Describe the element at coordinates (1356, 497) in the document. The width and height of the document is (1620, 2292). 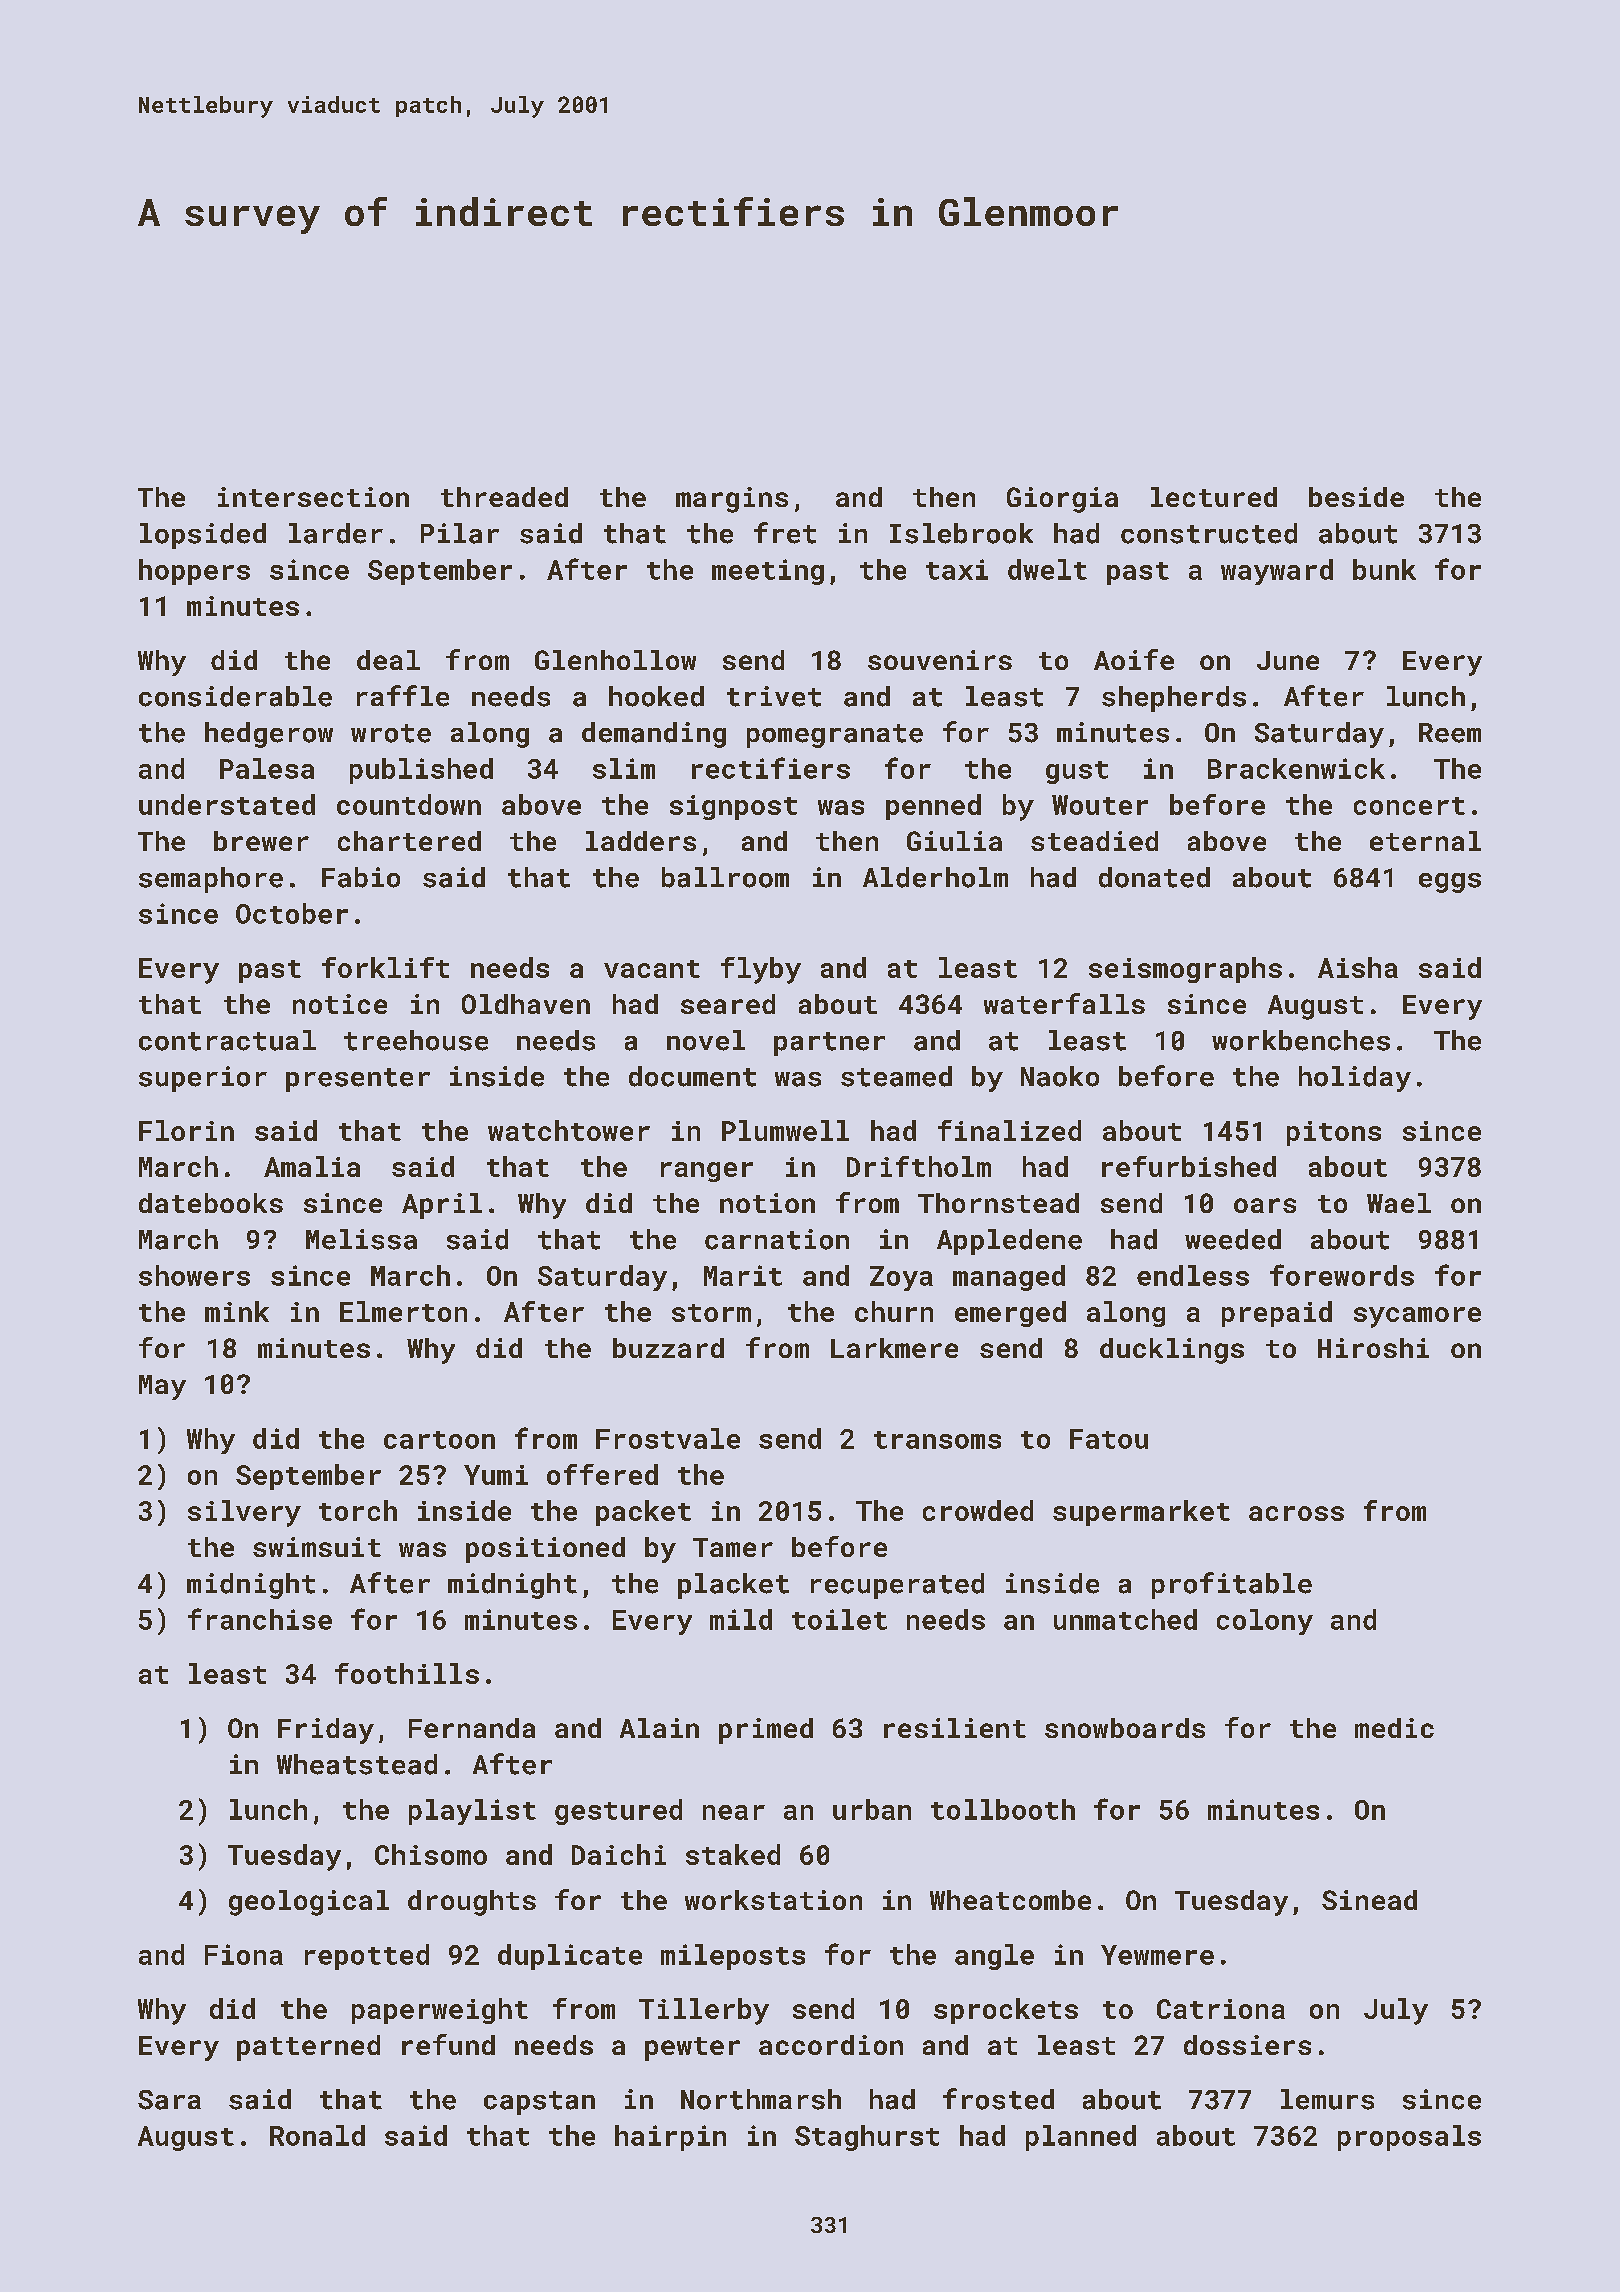
I see `beside` at that location.
